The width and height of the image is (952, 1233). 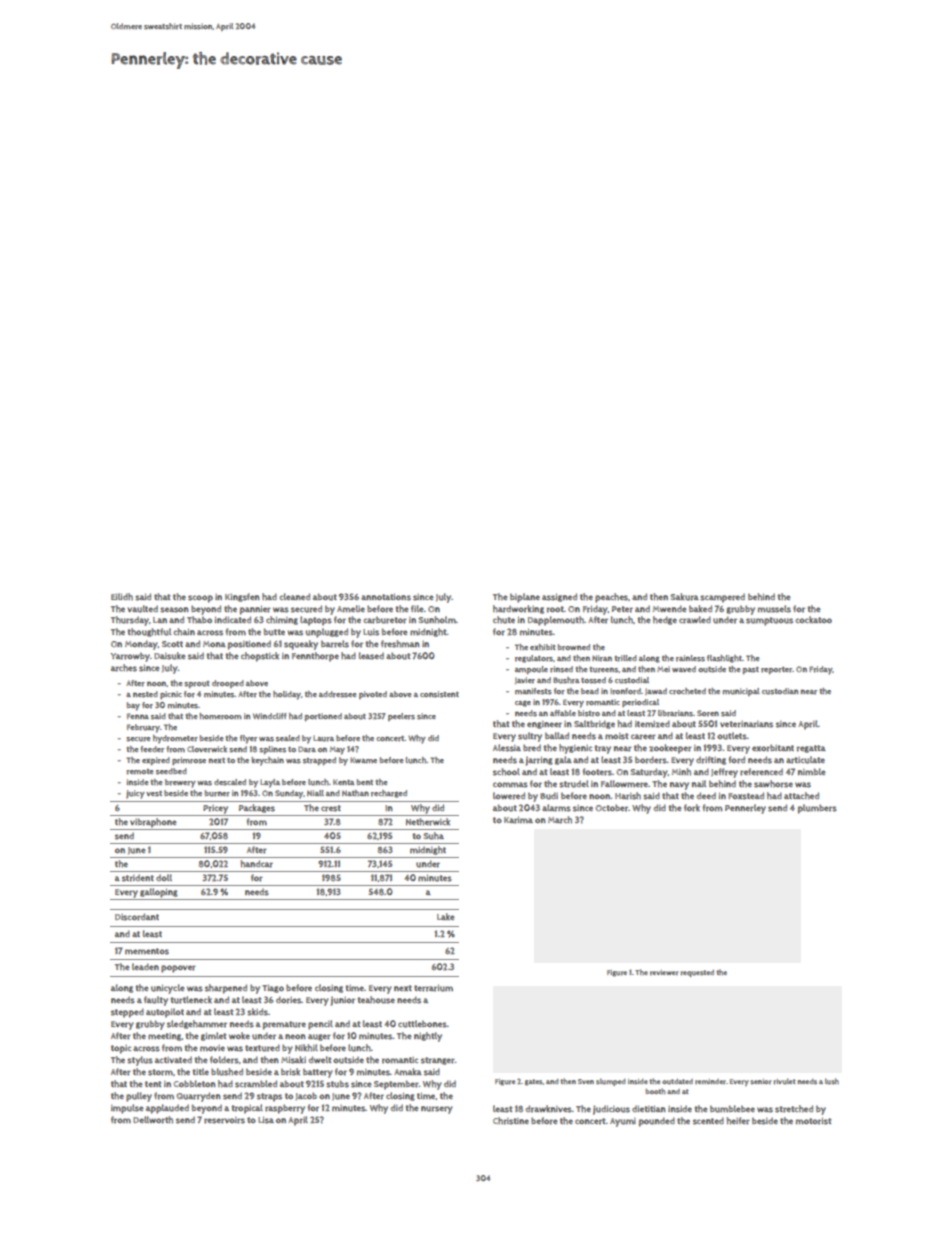 I want to click on junior, so click(x=343, y=1001).
